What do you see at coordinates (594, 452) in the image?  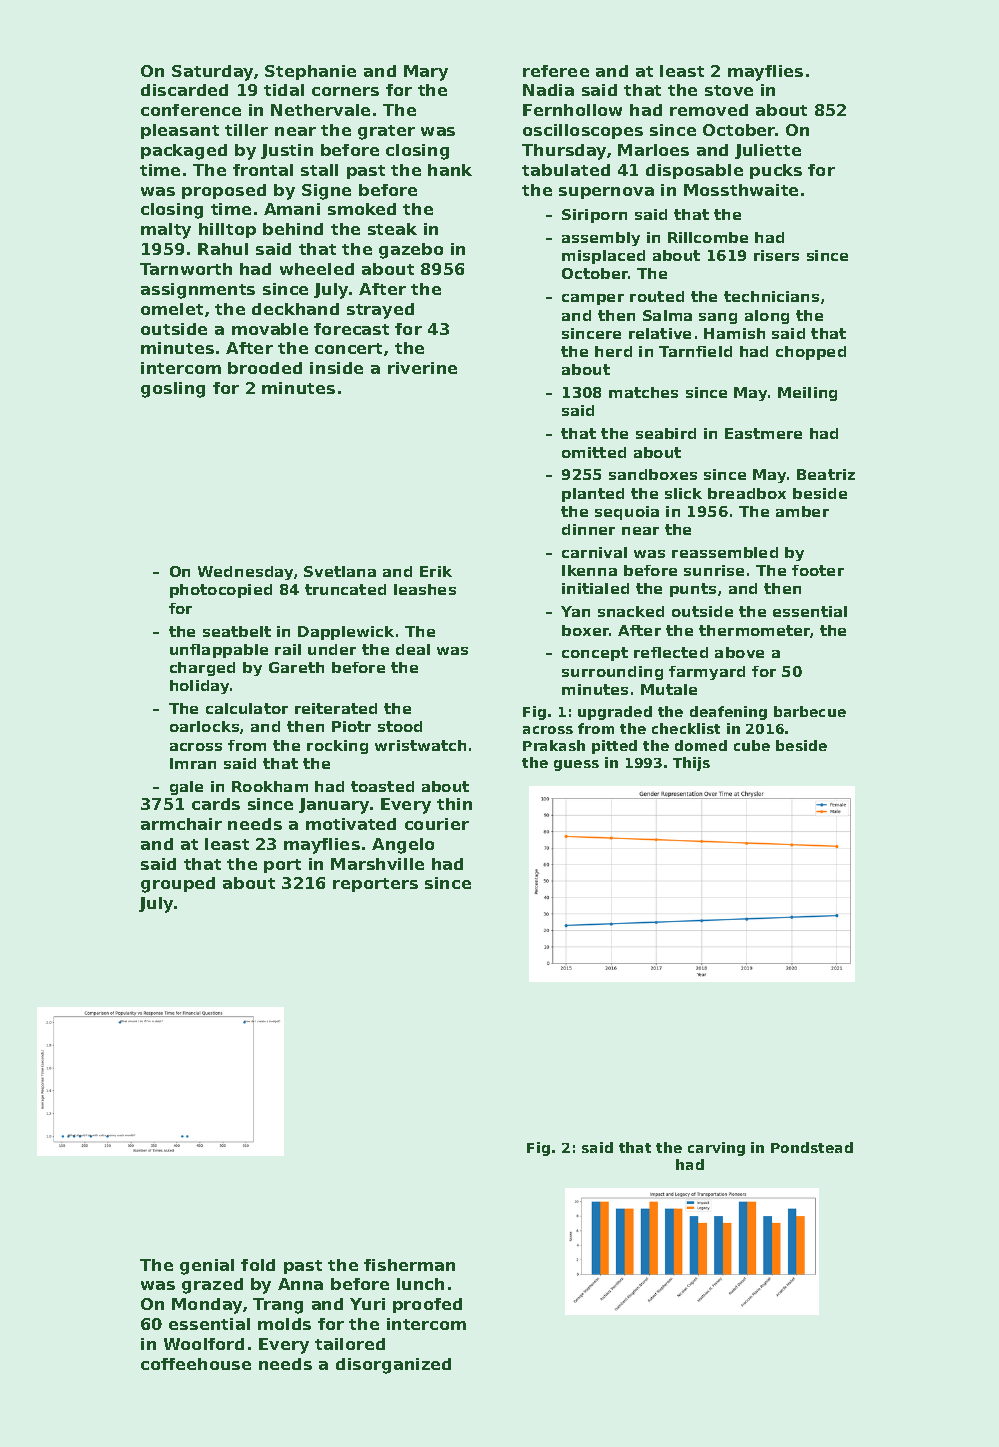 I see `omitted` at bounding box center [594, 452].
